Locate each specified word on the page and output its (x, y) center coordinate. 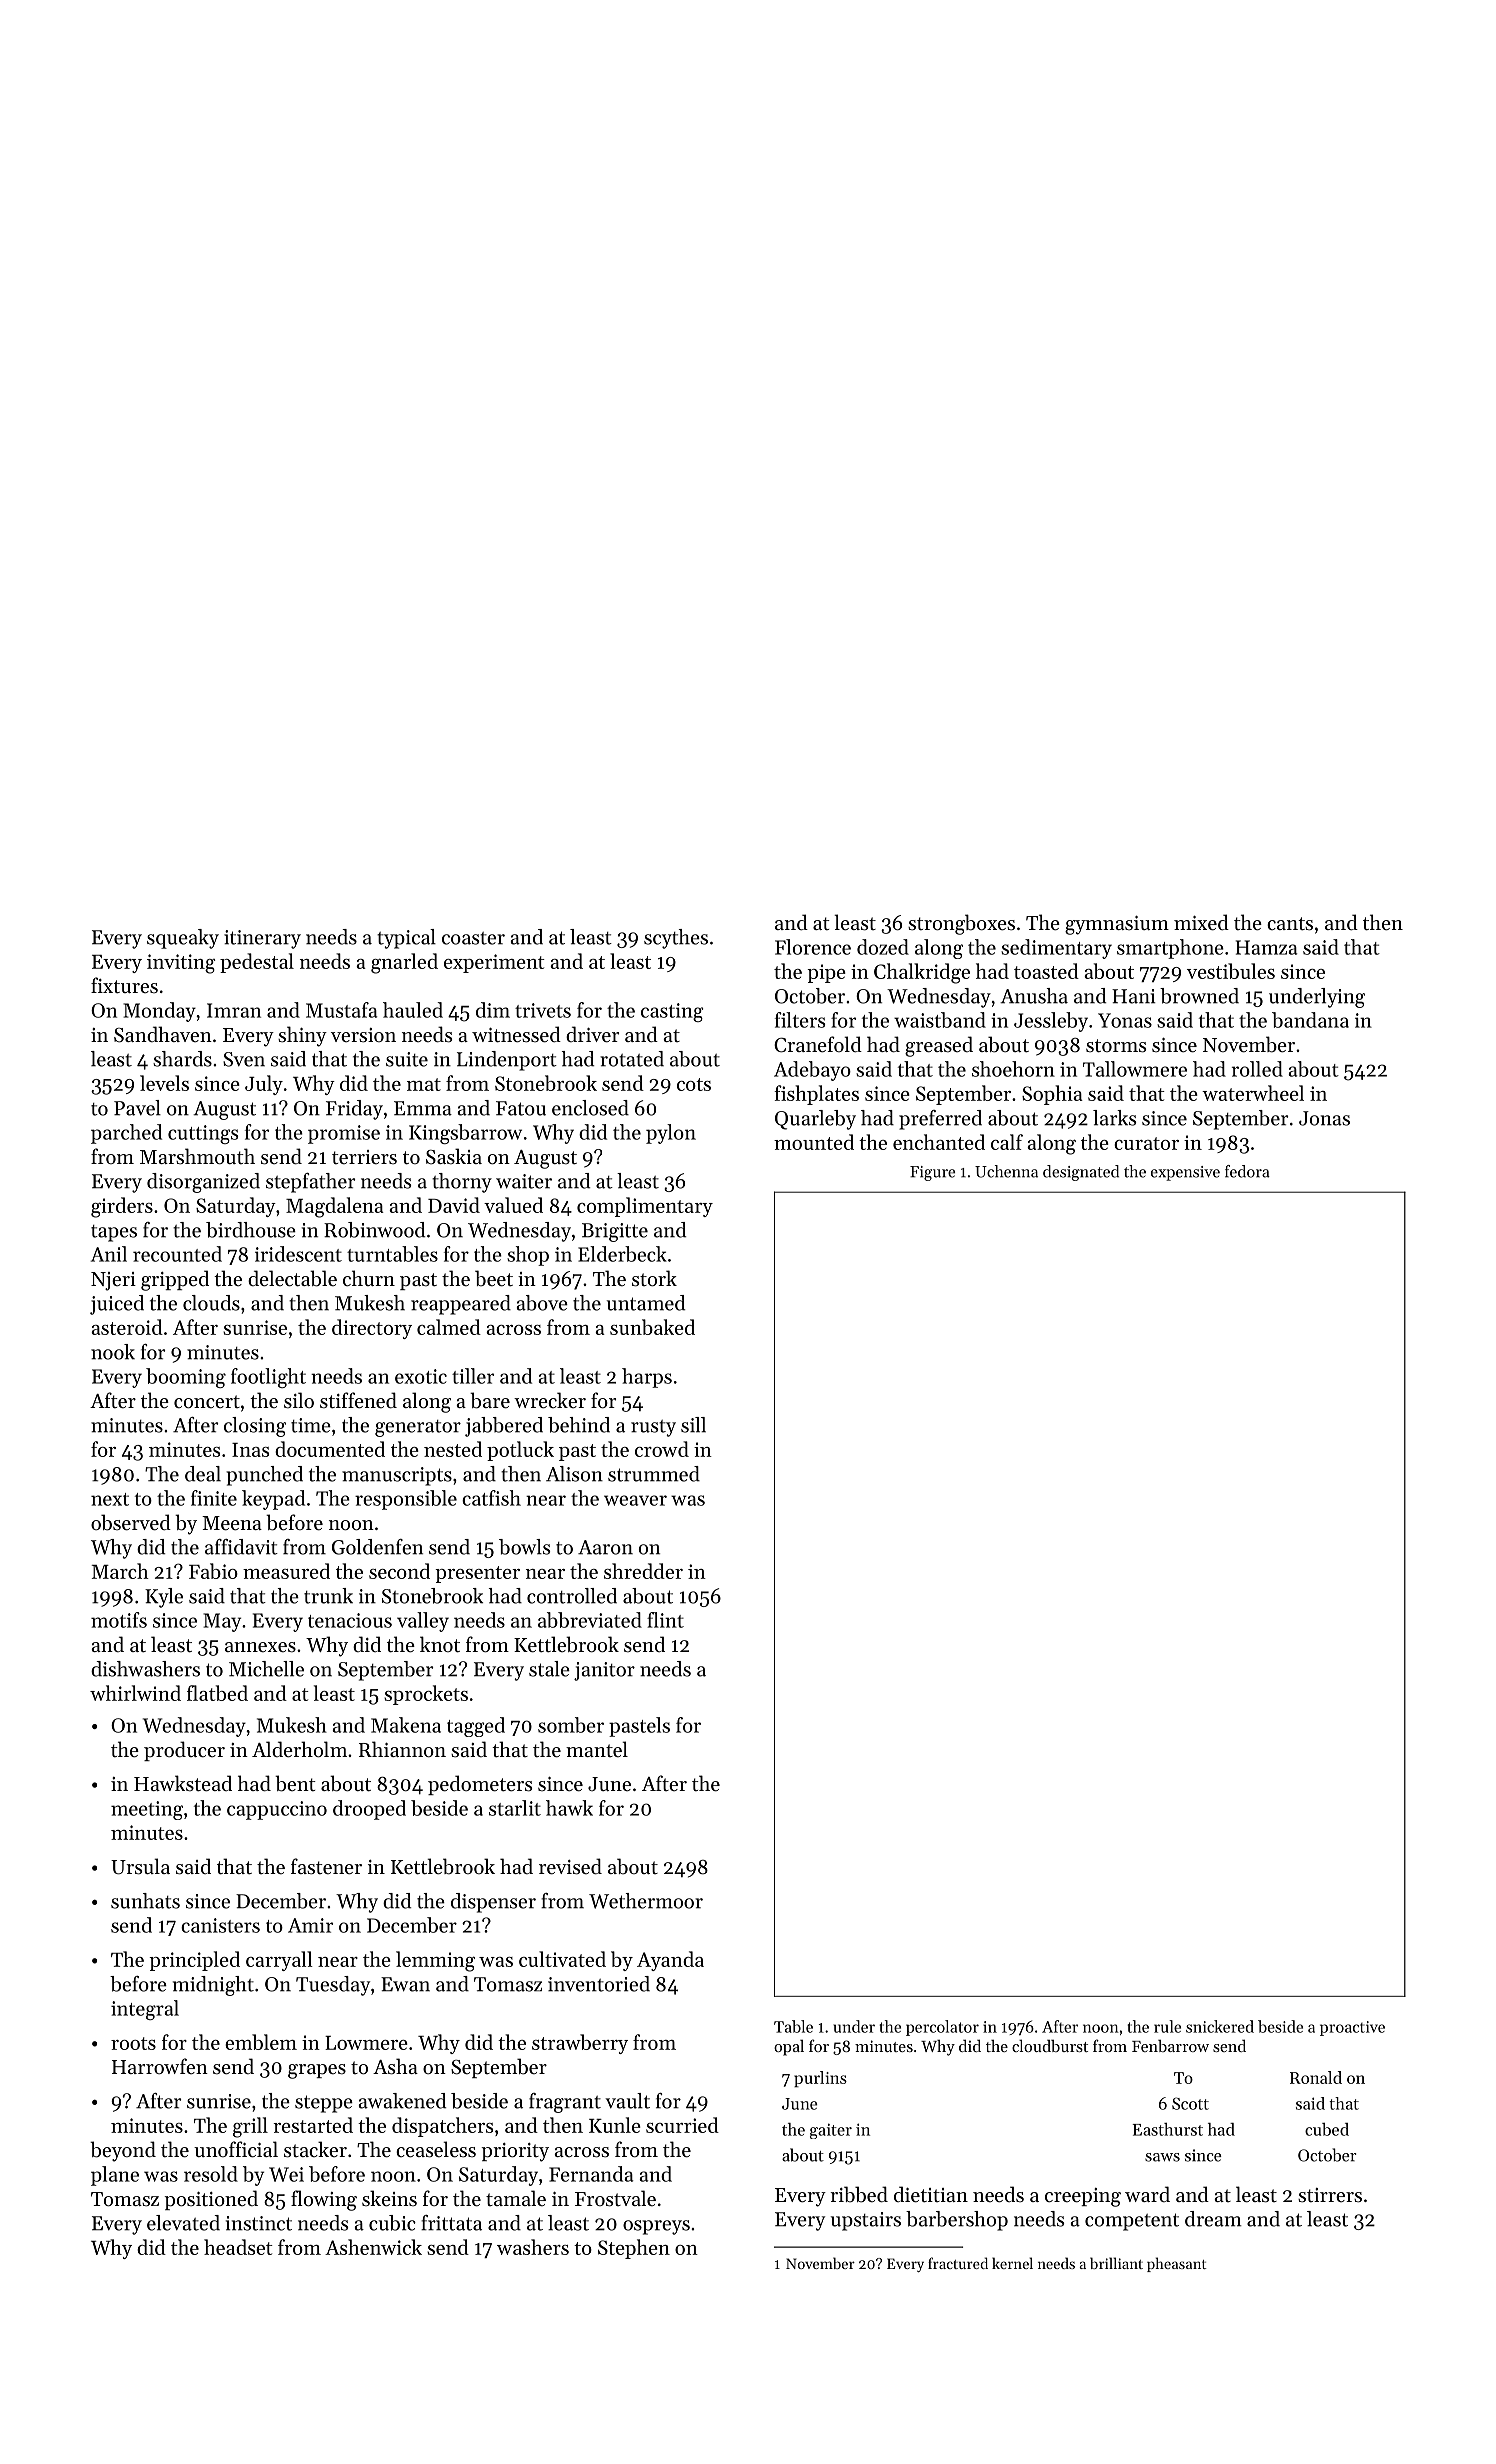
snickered (1220, 2026)
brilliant (1116, 2263)
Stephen (634, 2249)
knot (440, 1644)
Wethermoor (646, 1901)
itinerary (262, 939)
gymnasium (1117, 925)
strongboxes (961, 924)
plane (115, 2176)
